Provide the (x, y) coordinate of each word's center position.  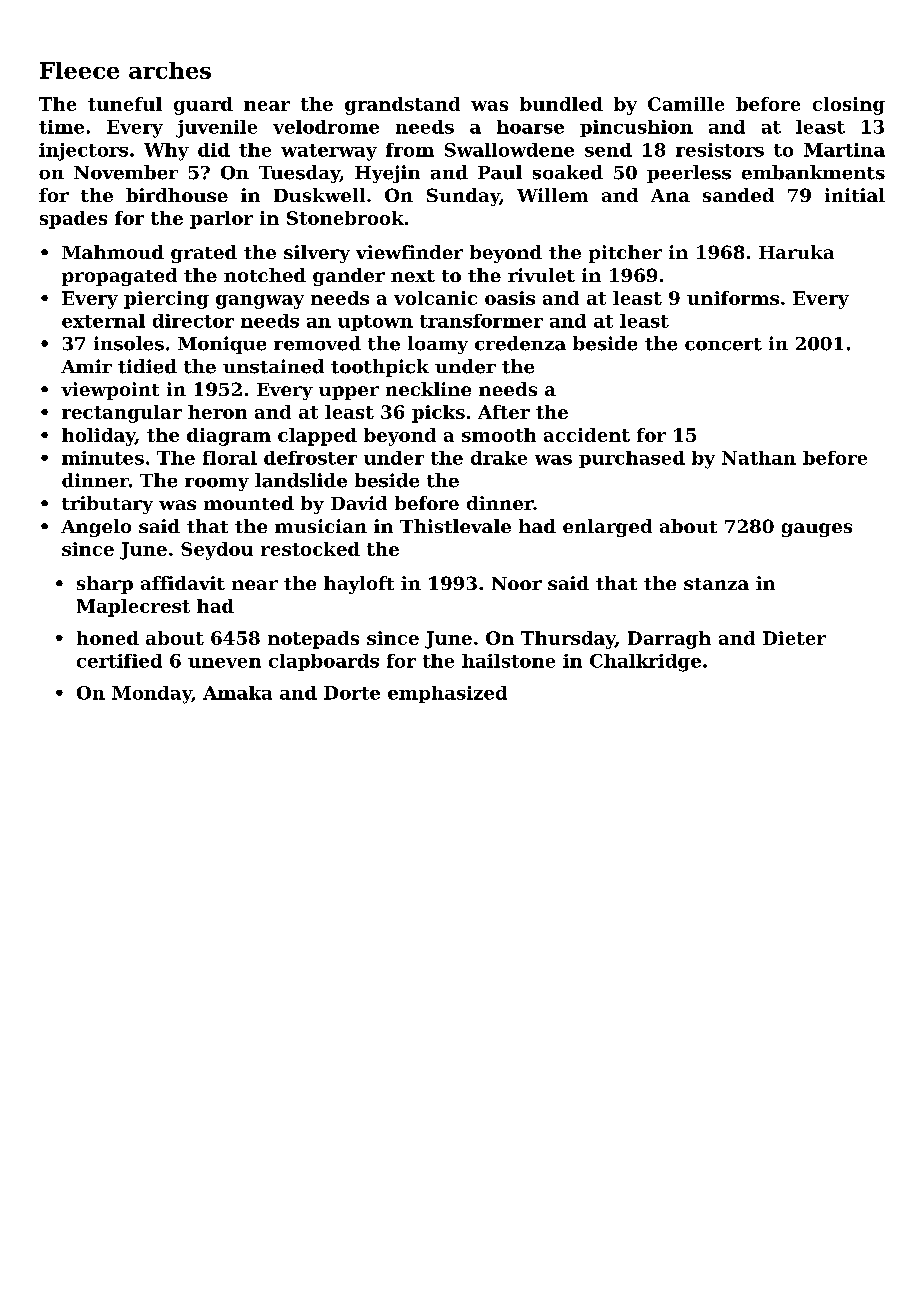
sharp (105, 585)
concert (723, 344)
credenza (520, 343)
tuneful (125, 104)
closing (849, 106)
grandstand (402, 106)
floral (230, 458)
